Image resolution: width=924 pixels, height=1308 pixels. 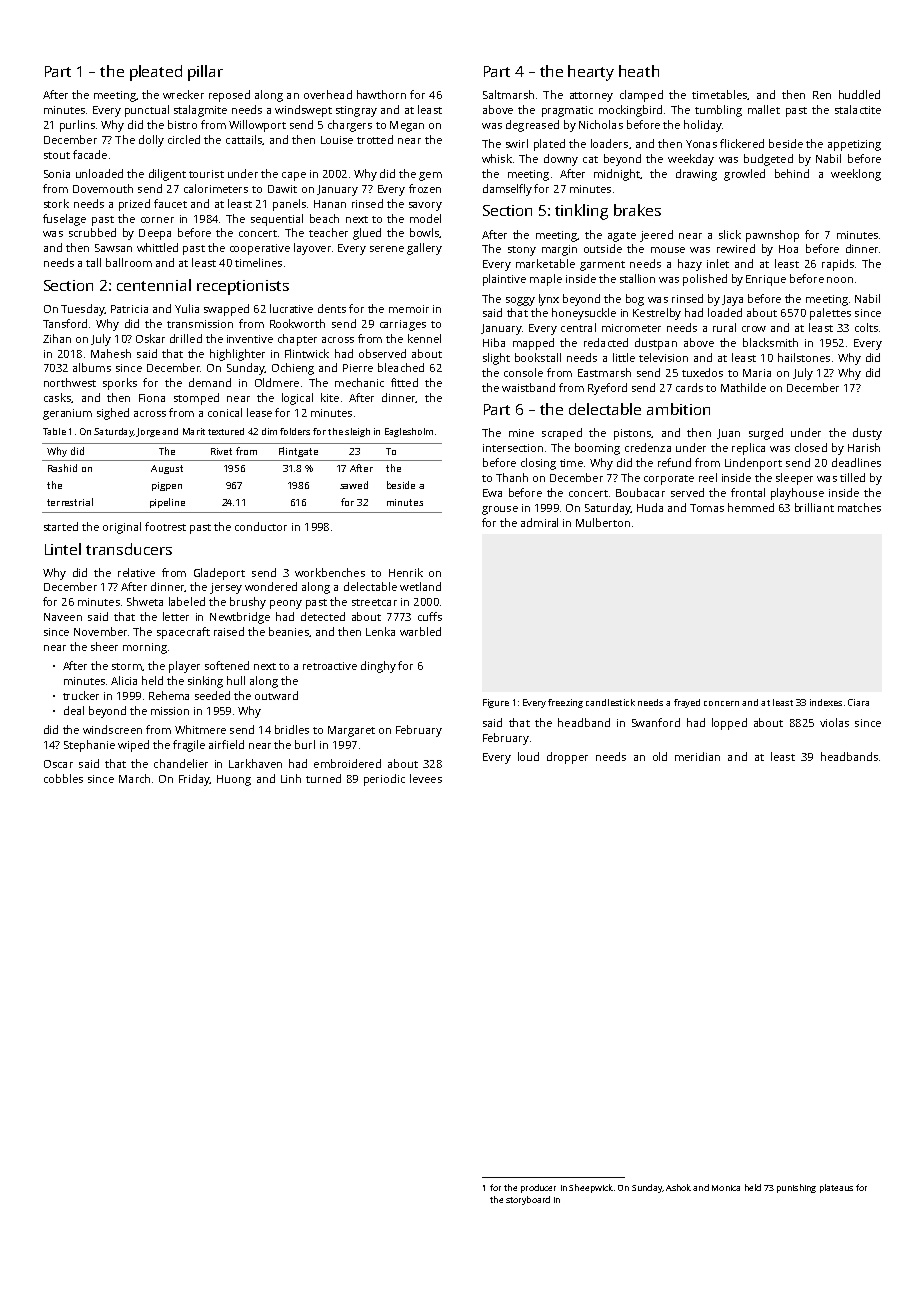 I want to click on Huong, so click(x=234, y=780).
